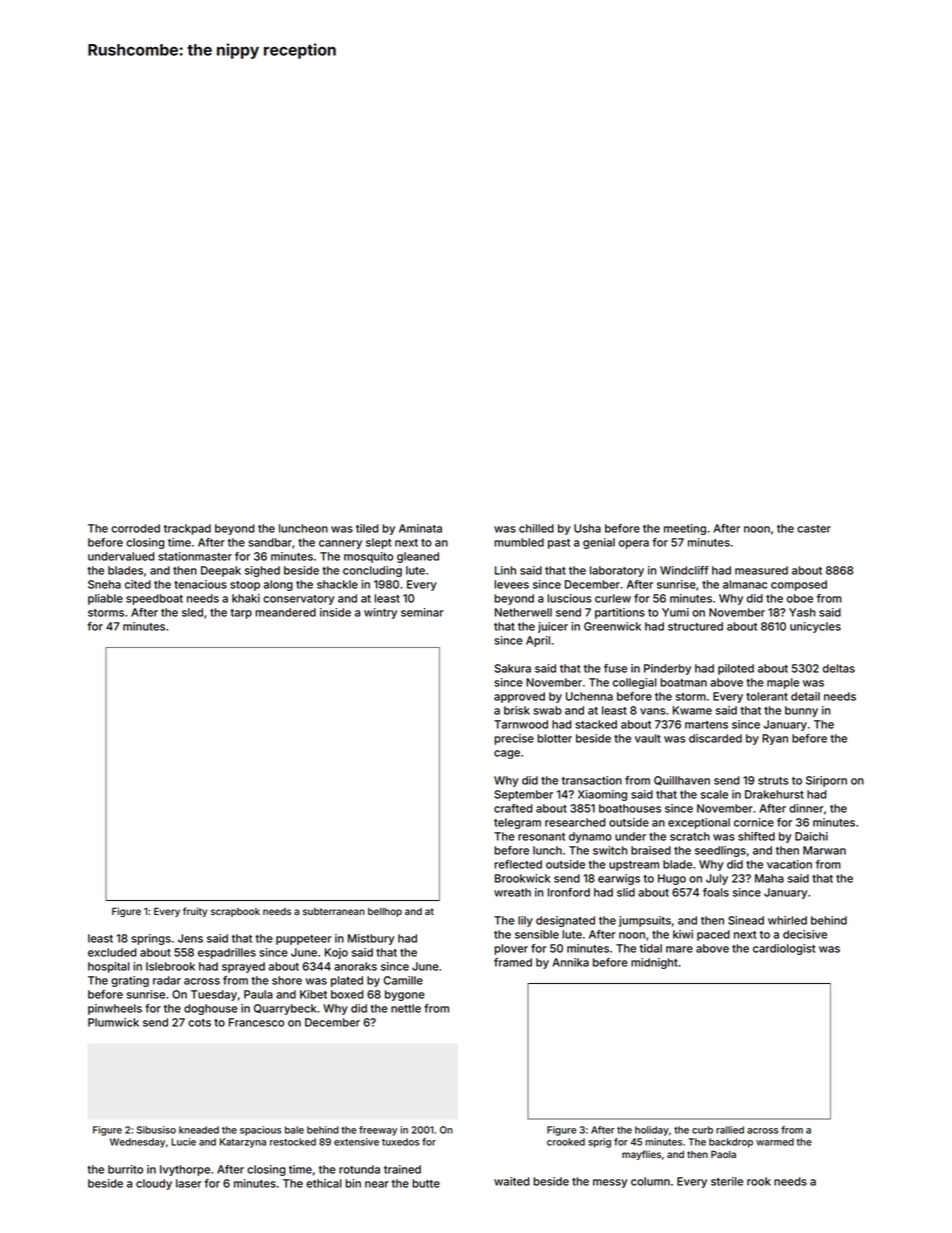 This screenshot has height=1233, width=952. What do you see at coordinates (599, 543) in the screenshot?
I see `genial` at bounding box center [599, 543].
